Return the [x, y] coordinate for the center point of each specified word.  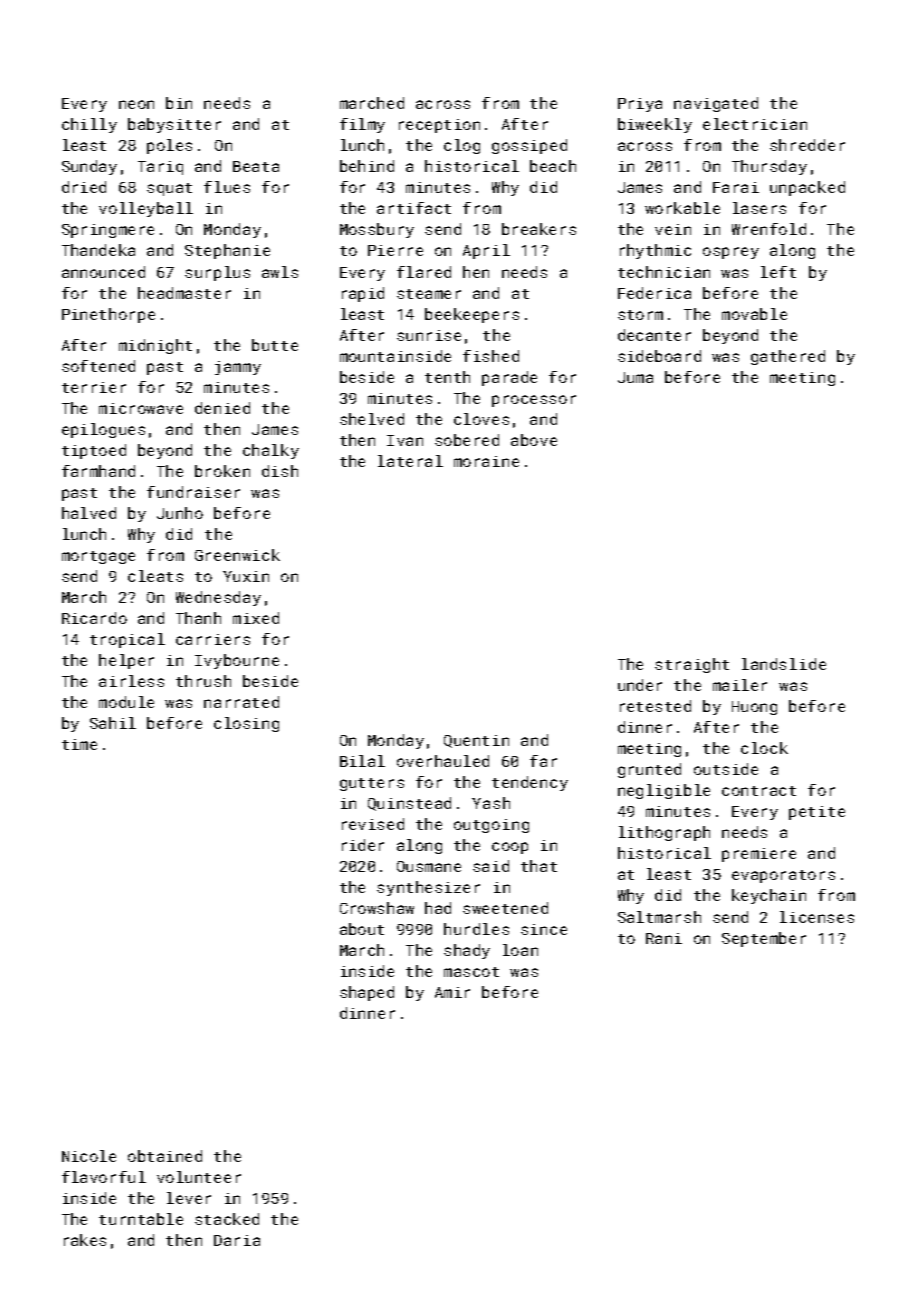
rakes [85, 1240]
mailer [740, 685]
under [640, 685]
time [79, 744]
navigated [716, 104]
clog [462, 146]
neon [136, 104]
